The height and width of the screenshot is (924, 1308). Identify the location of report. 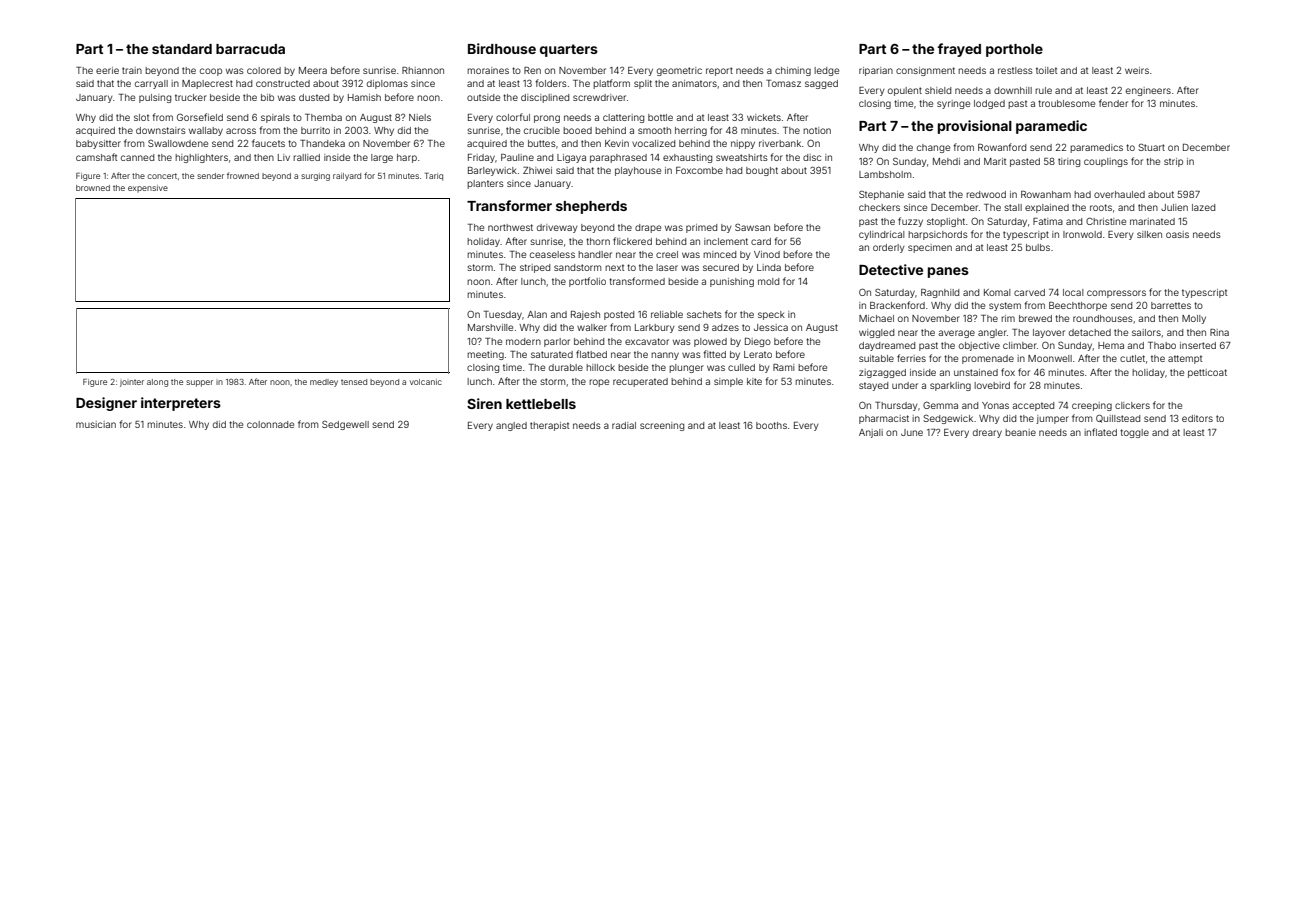
(719, 71).
